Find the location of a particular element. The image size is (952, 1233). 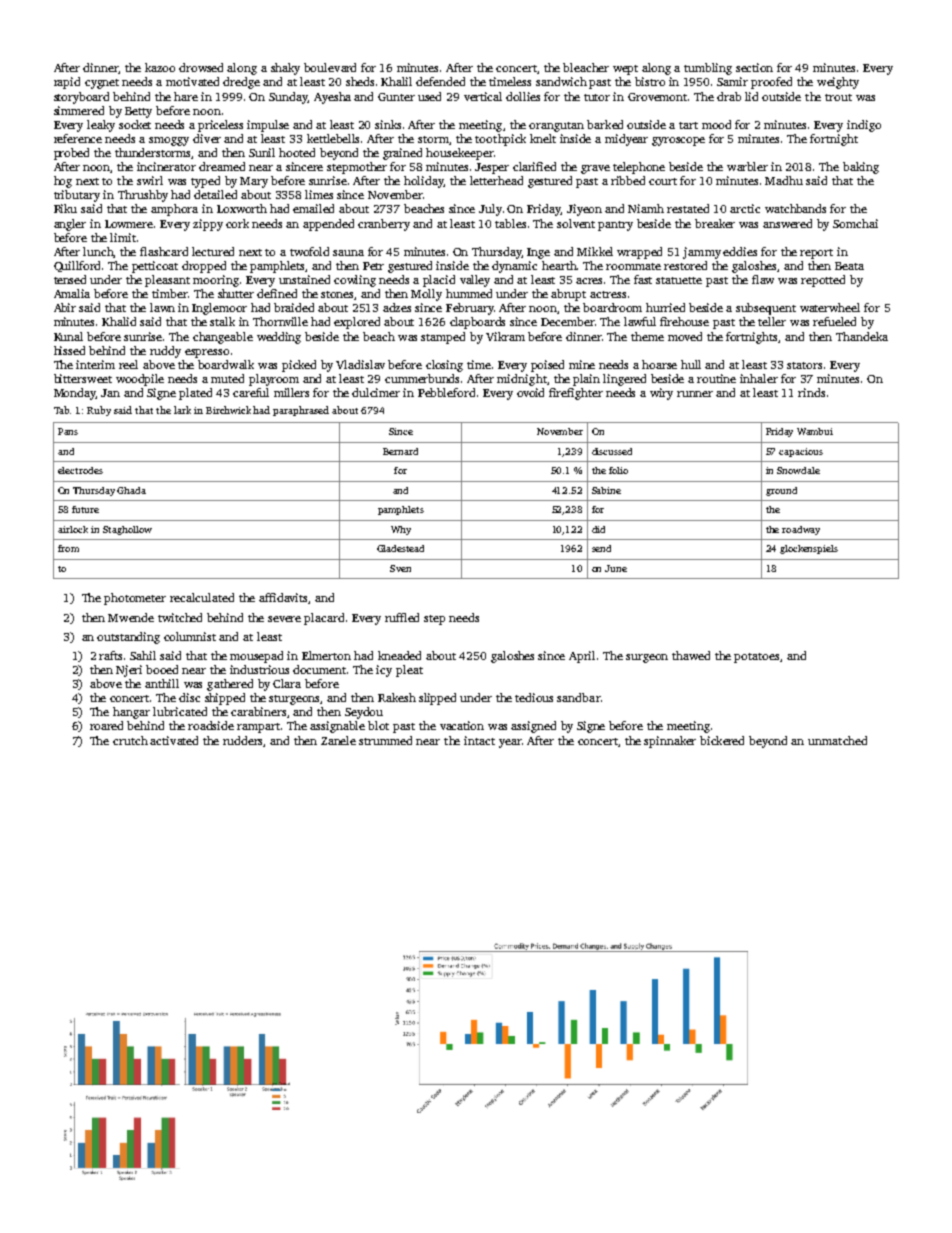

folio is located at coordinates (618, 470).
